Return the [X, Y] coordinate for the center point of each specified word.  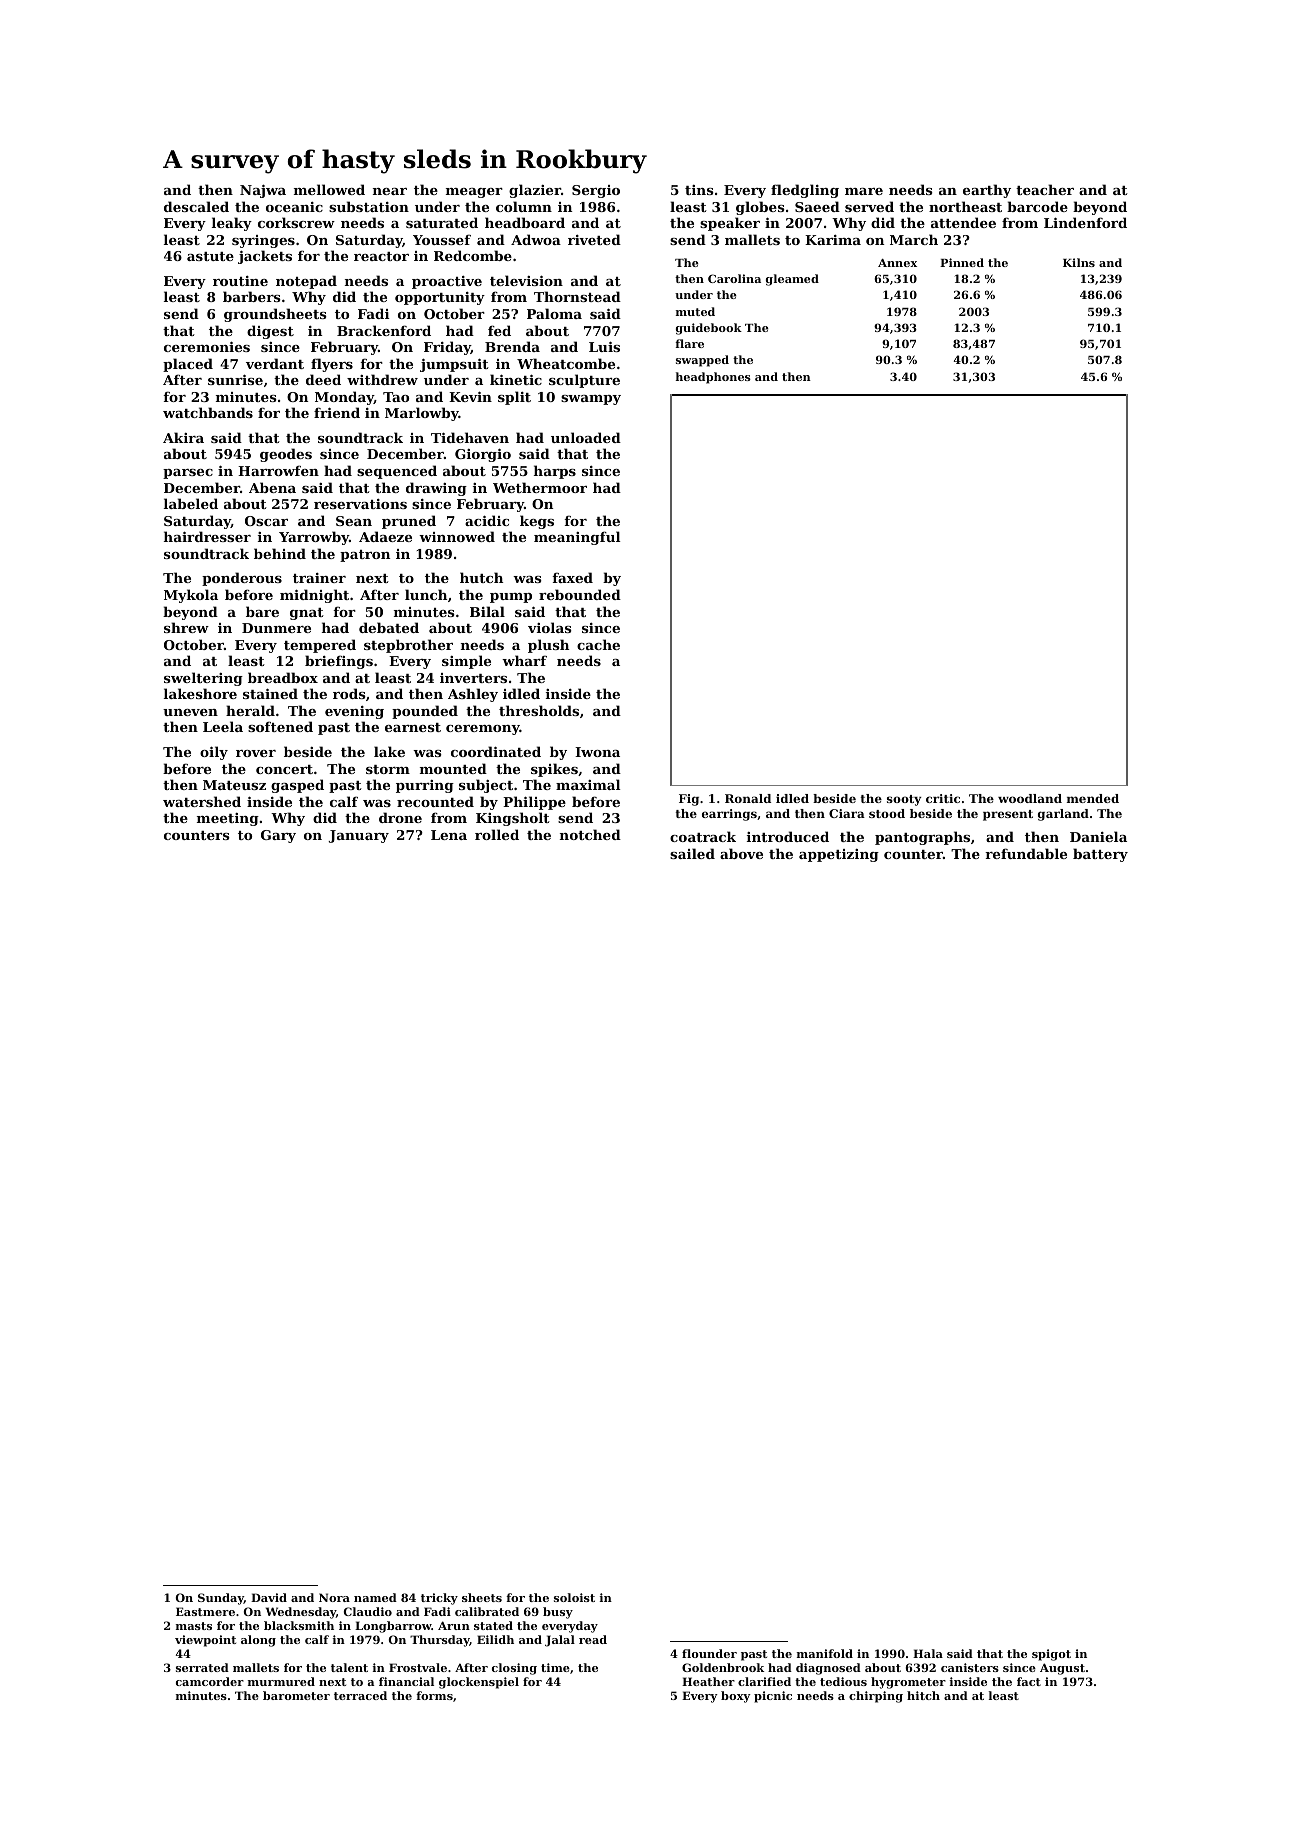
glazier [535, 191]
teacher [1045, 189]
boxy [736, 1697]
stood [887, 813]
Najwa [263, 191]
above [741, 853]
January [358, 836]
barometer [296, 1695]
